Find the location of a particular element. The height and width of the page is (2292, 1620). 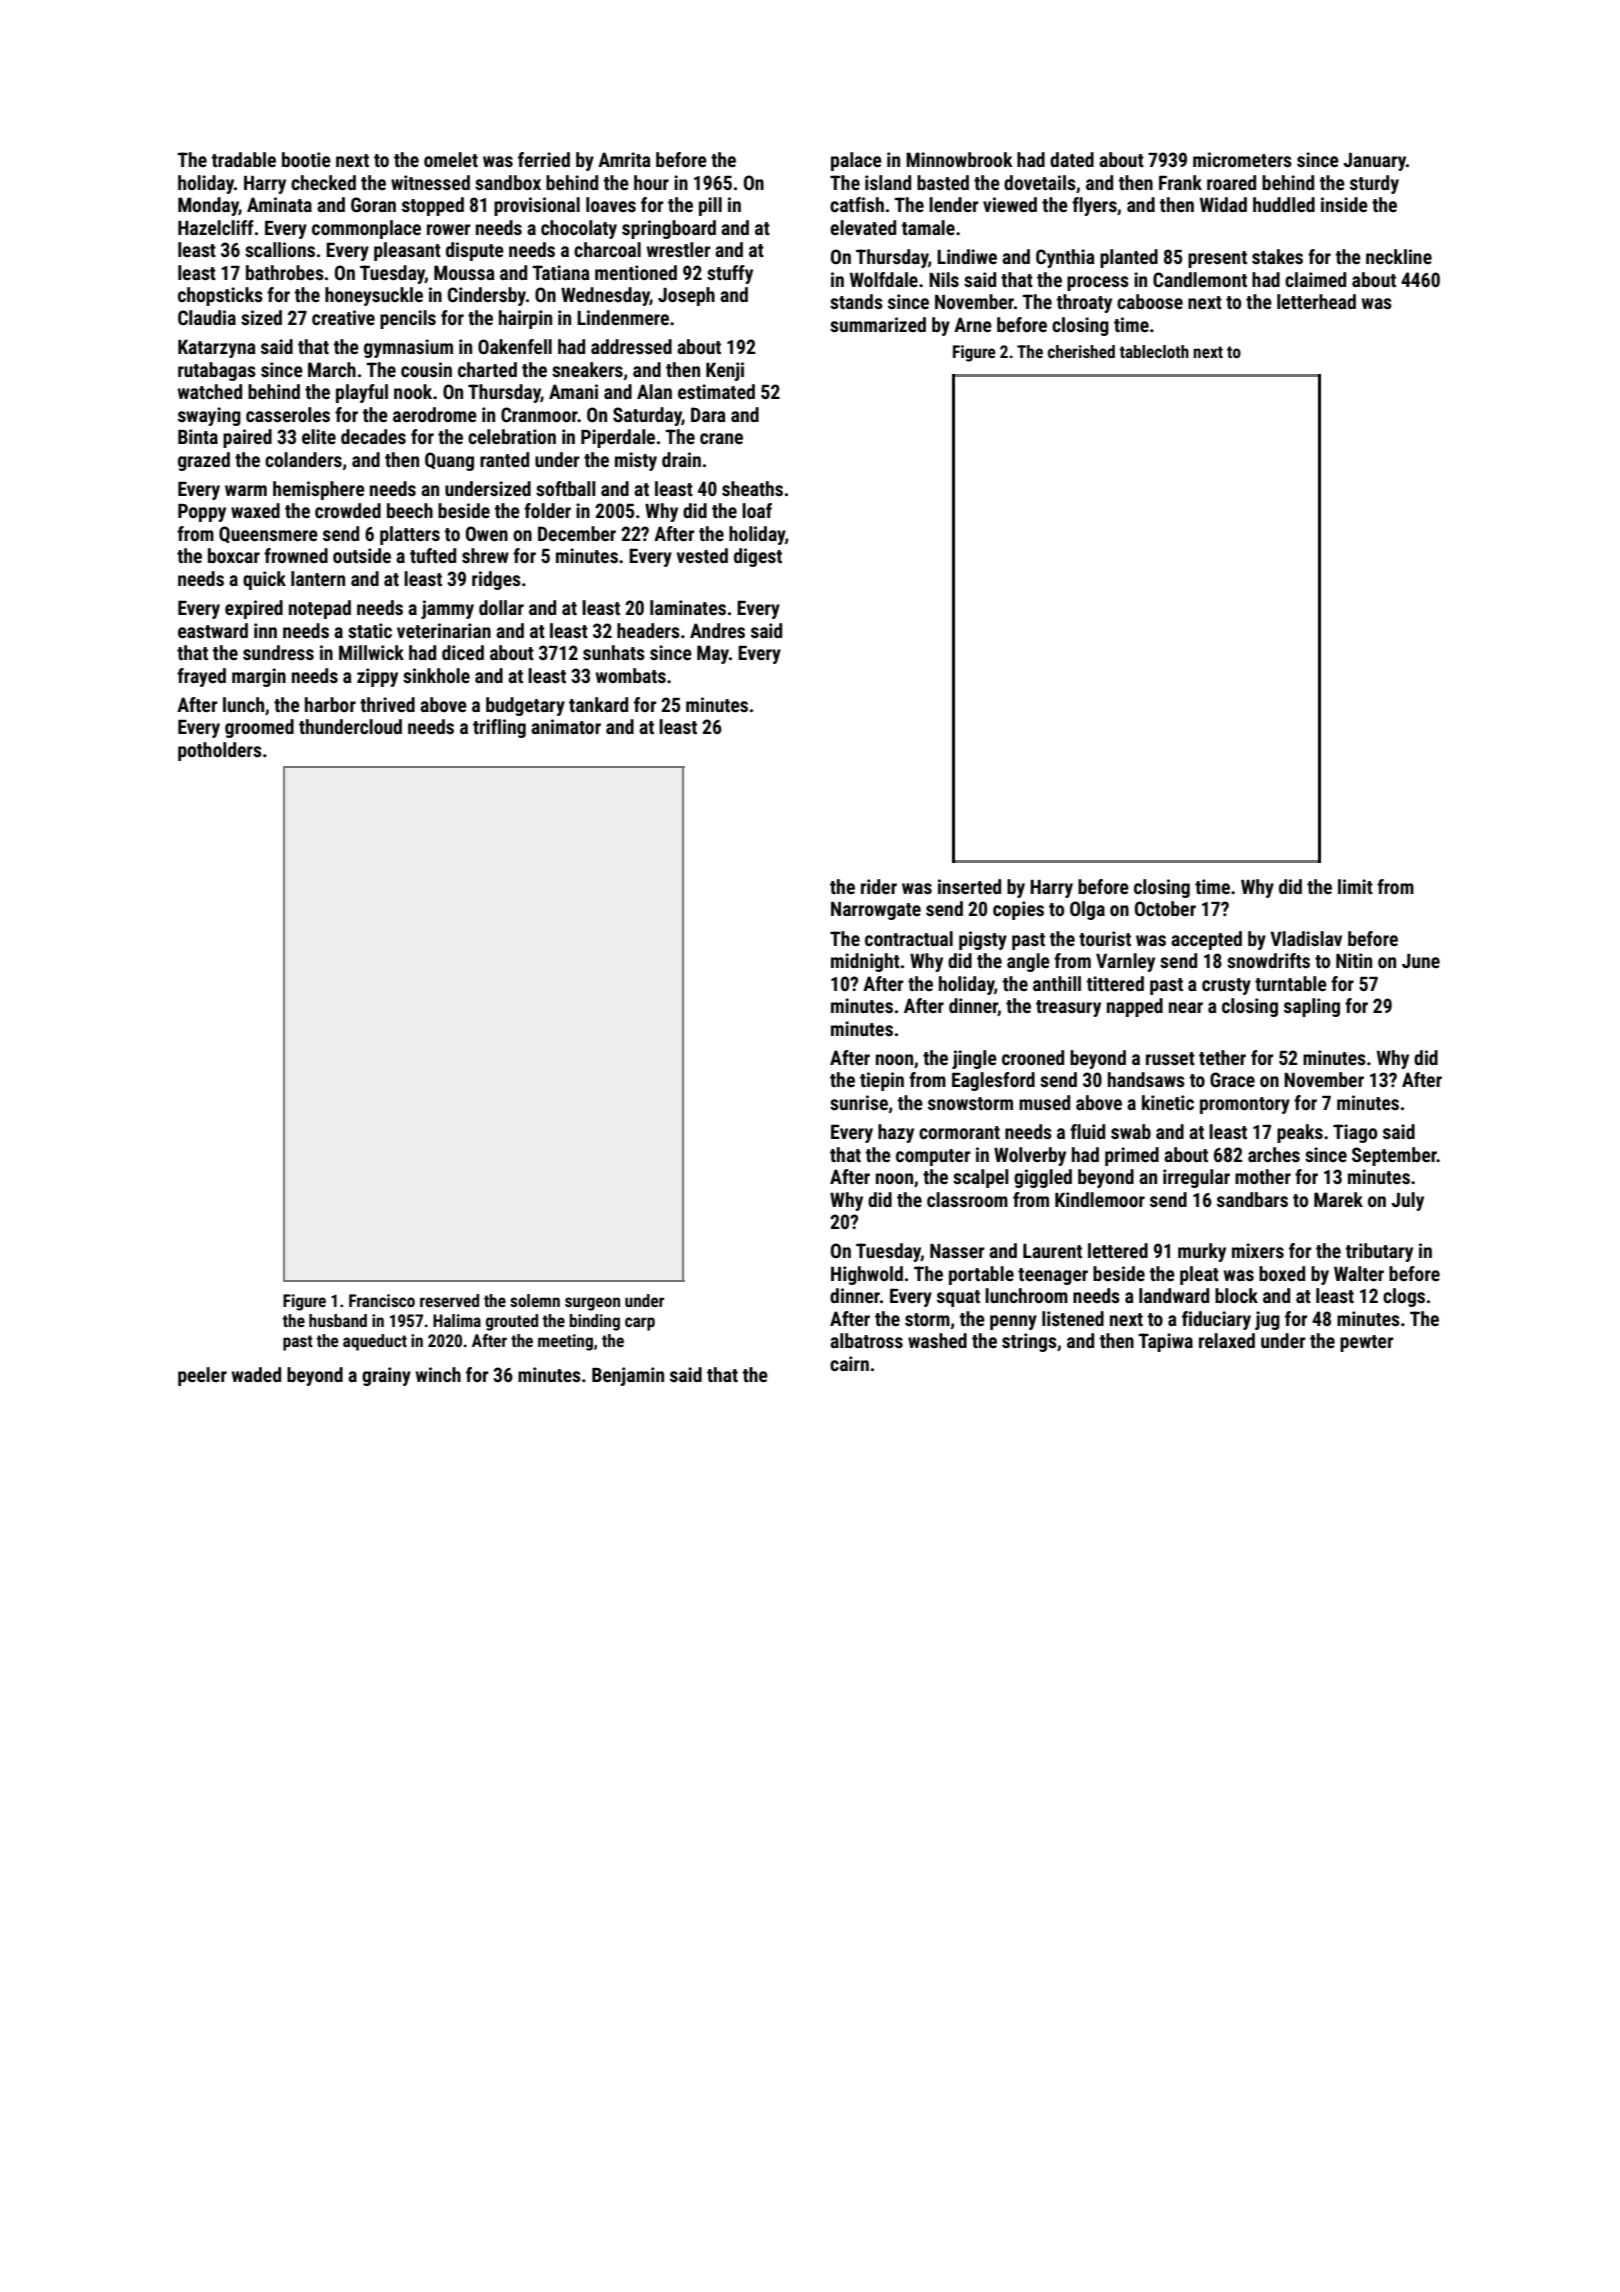

tablecloth is located at coordinates (1154, 351).
